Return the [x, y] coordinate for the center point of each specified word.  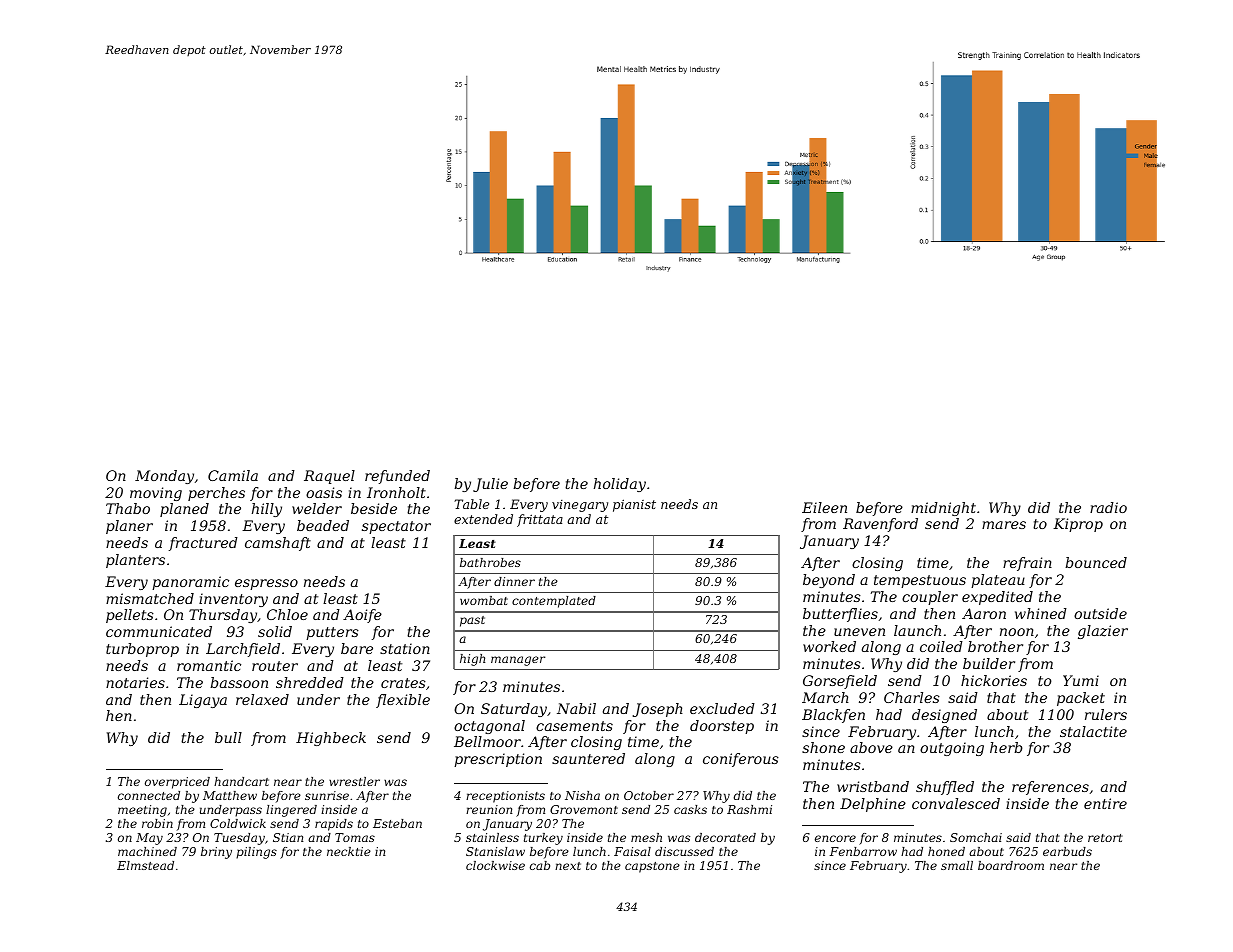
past [472, 621]
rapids [334, 825]
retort [1105, 838]
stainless [492, 837]
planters [135, 561]
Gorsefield [840, 682]
